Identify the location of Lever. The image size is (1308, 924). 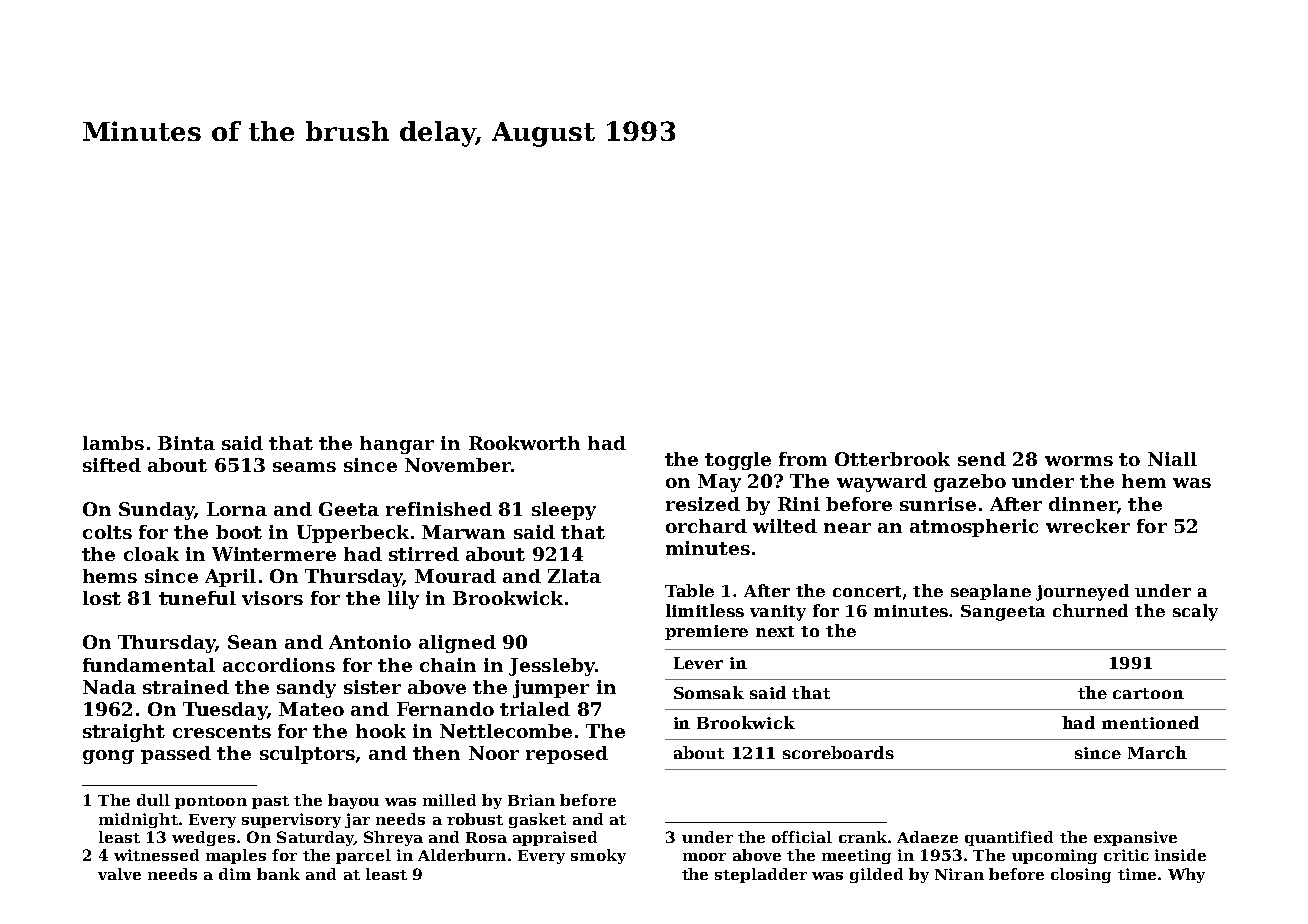
(698, 663).
